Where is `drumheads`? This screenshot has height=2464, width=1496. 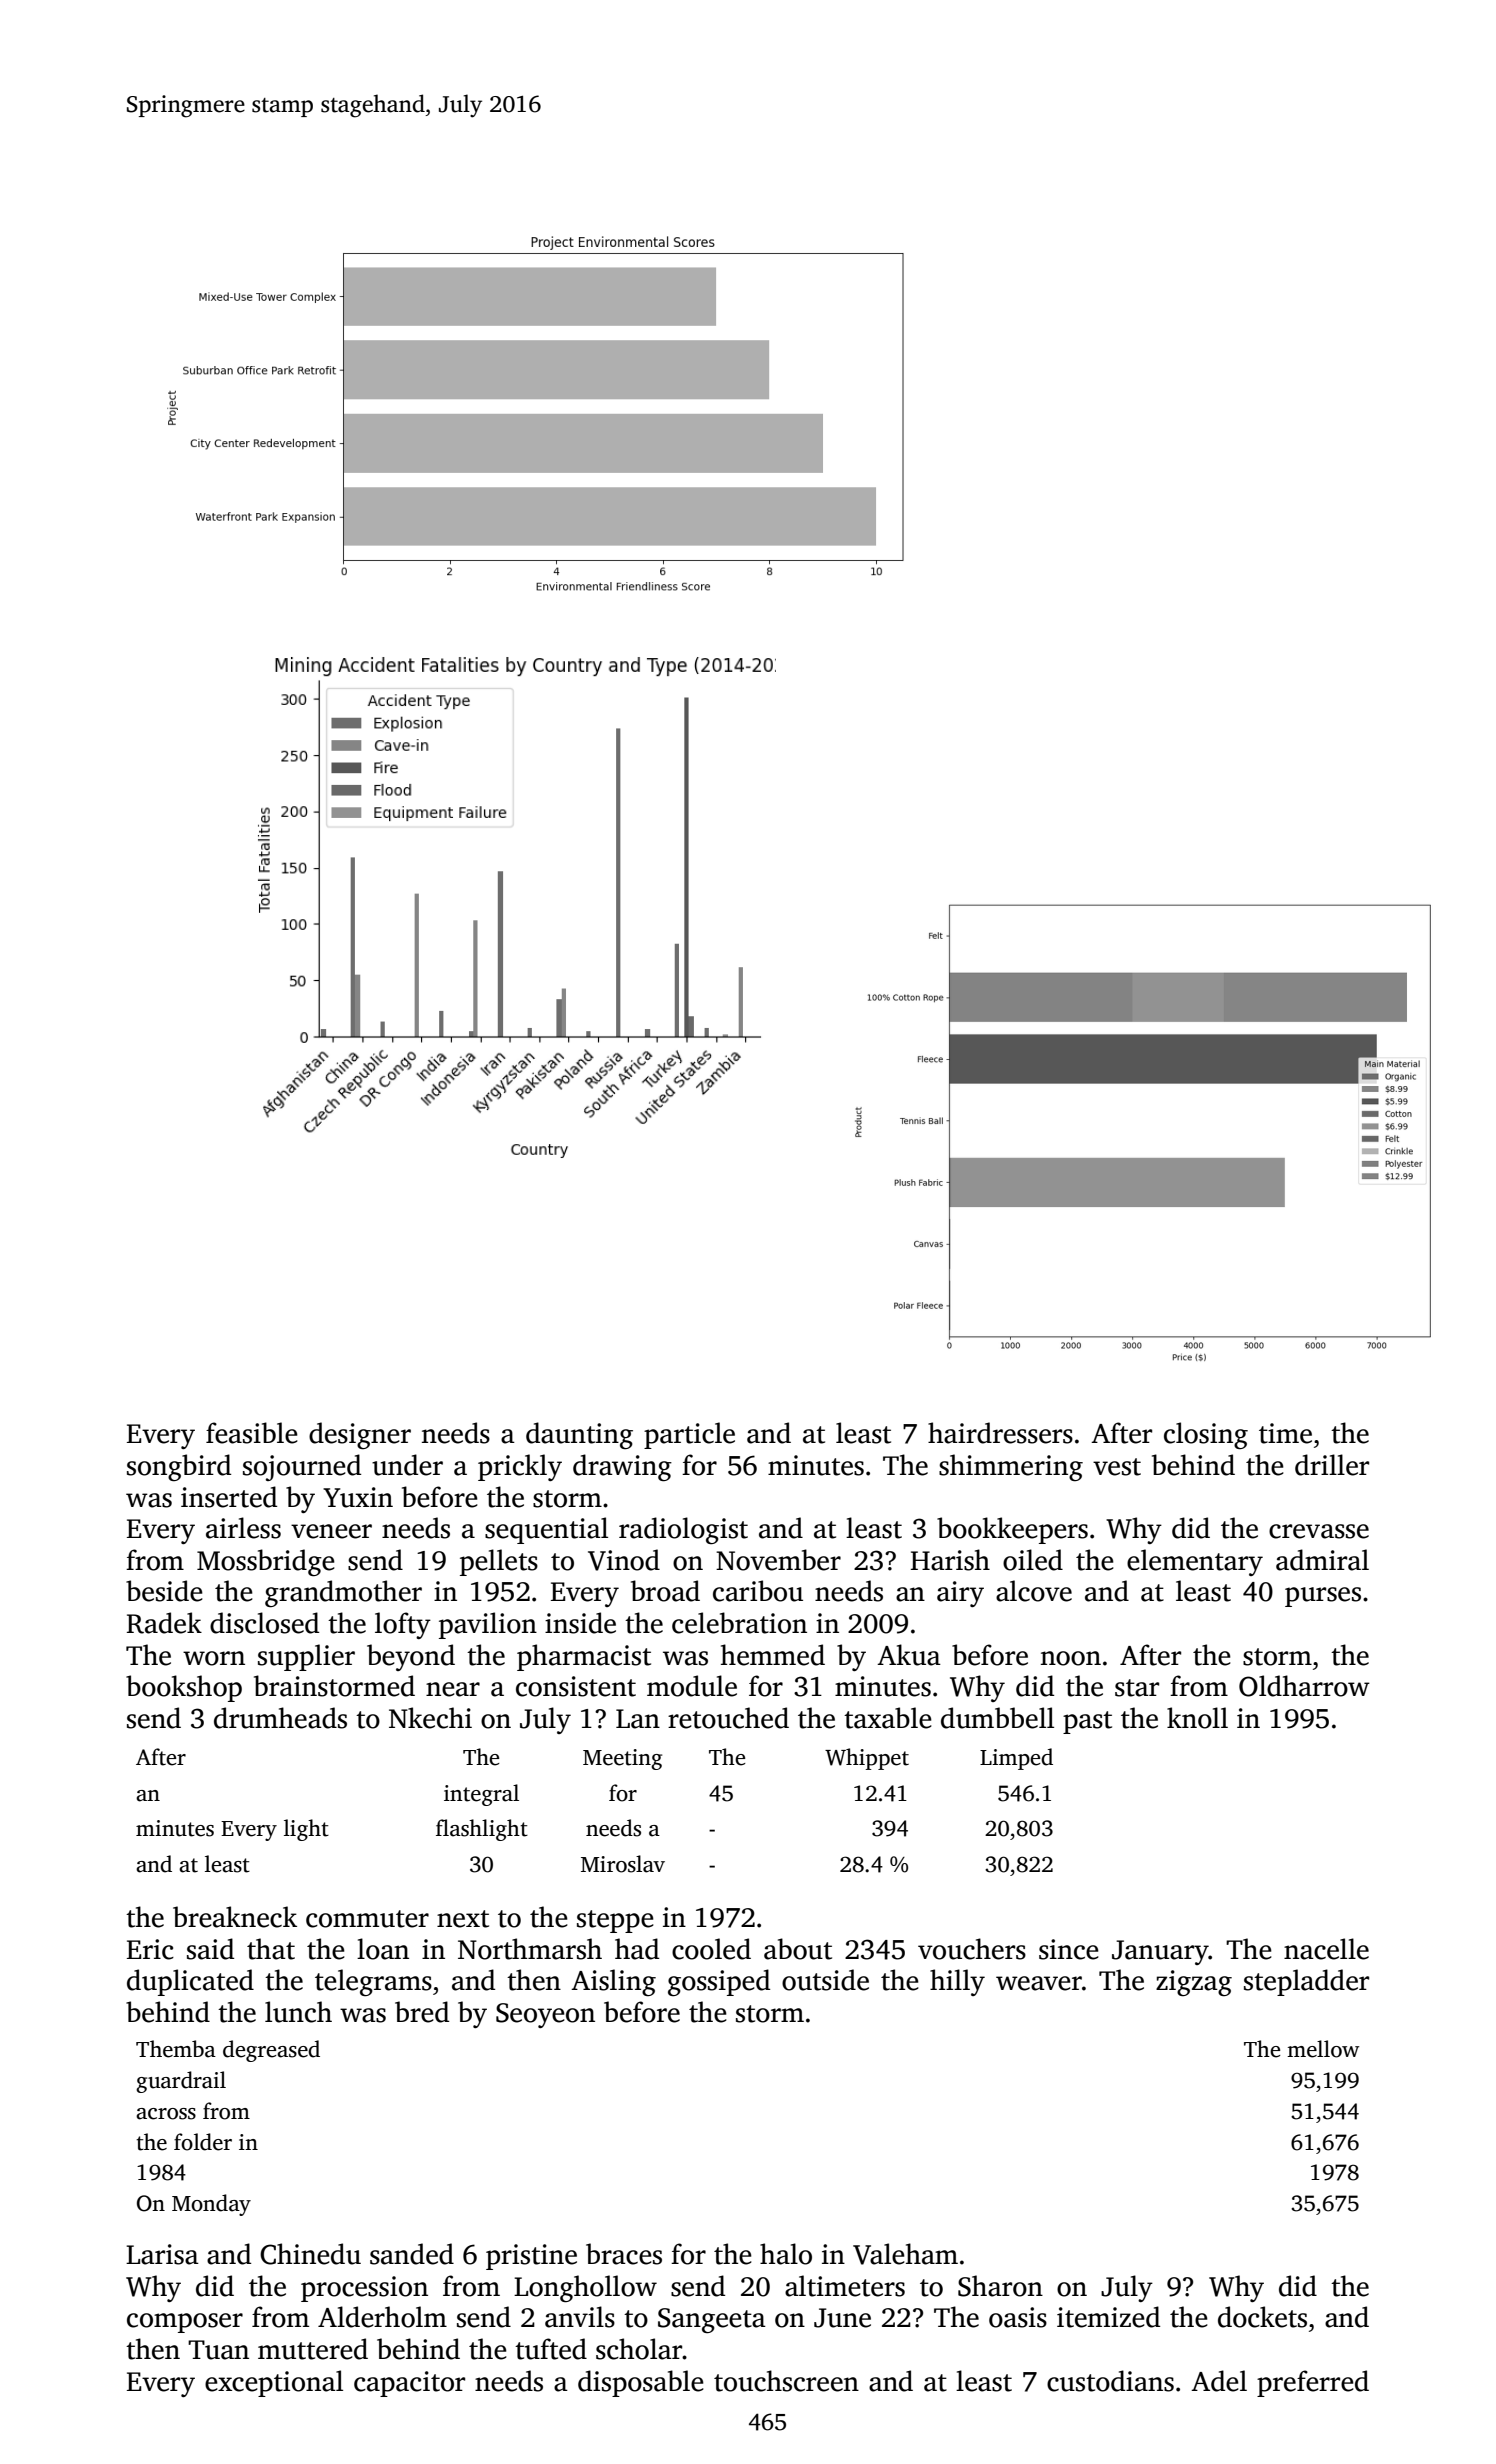
drumheads is located at coordinates (280, 1718).
